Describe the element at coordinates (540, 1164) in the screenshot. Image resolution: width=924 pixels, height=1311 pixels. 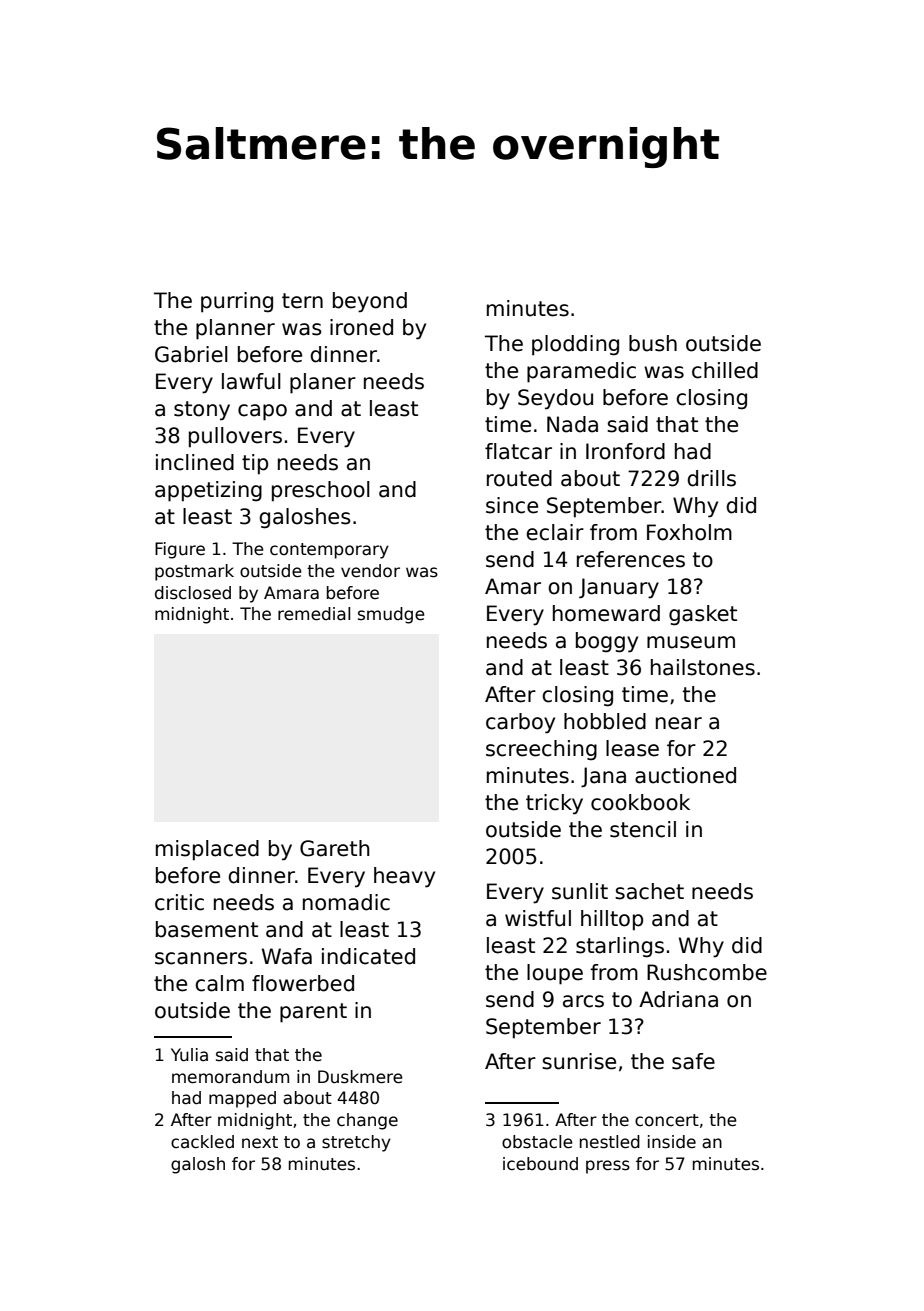
I see `icebound` at that location.
